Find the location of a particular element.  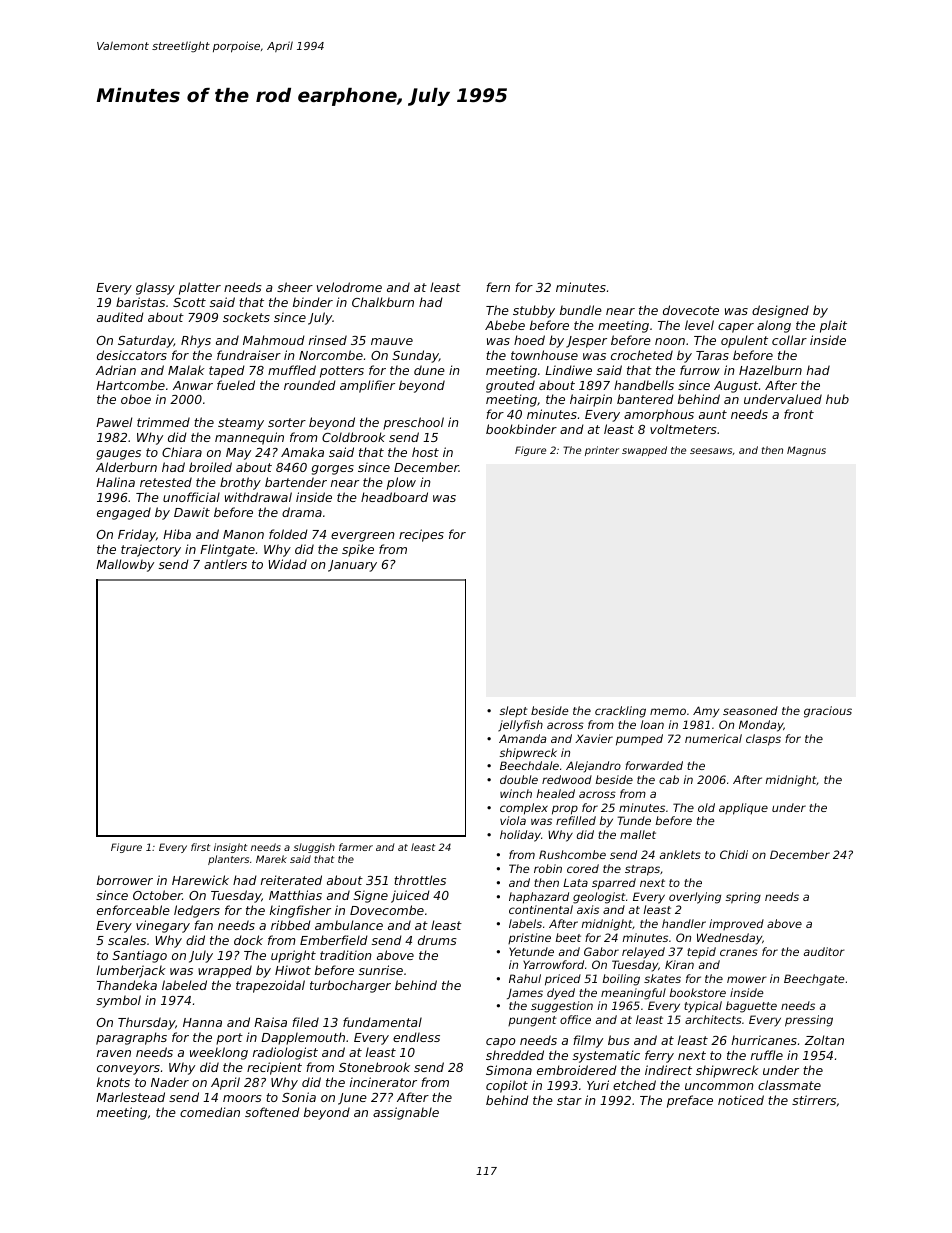

comedian is located at coordinates (210, 1112).
